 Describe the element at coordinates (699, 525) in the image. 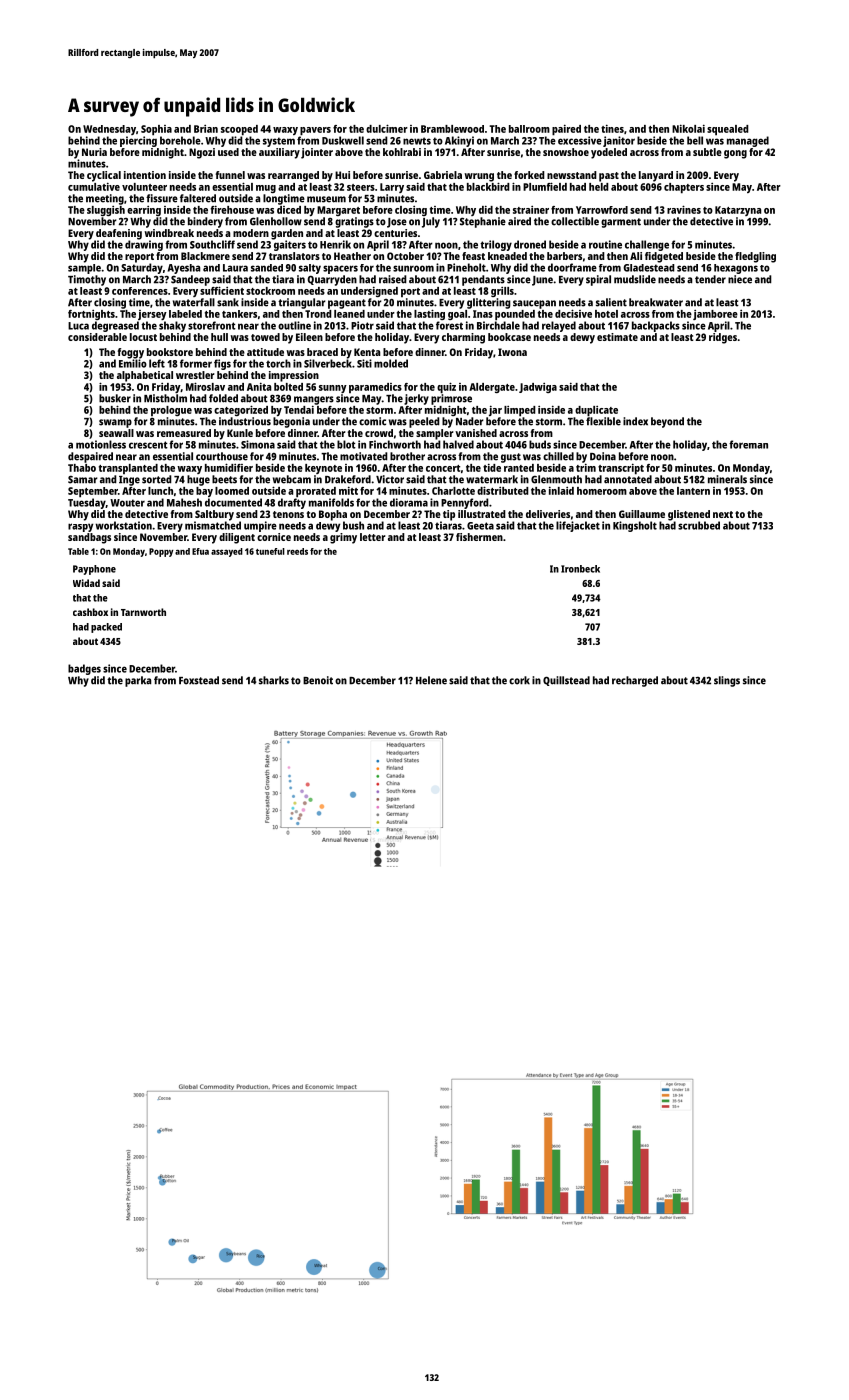

I see `scrubbed` at that location.
